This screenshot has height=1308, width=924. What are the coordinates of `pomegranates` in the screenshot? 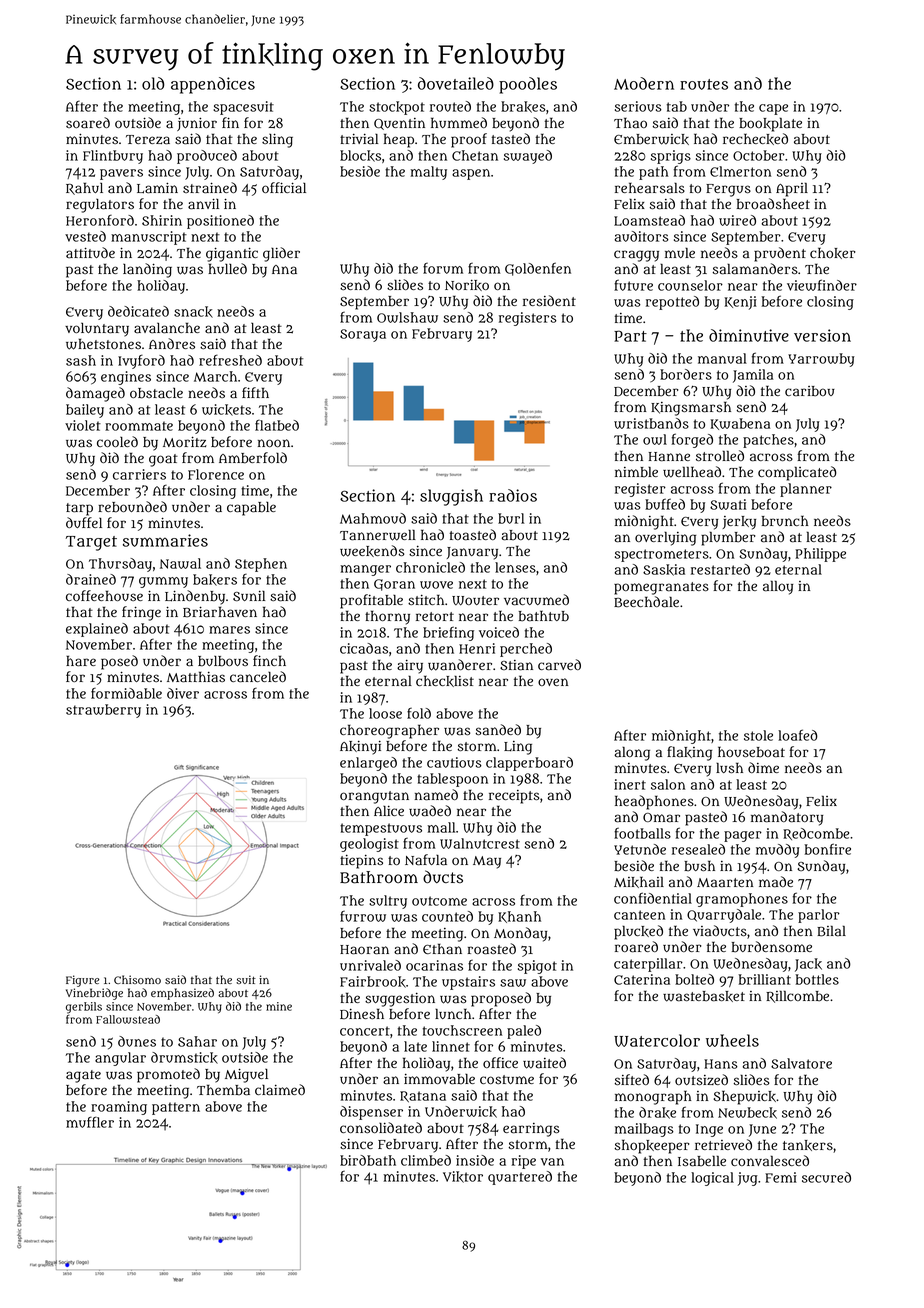 It's located at (661, 588).
